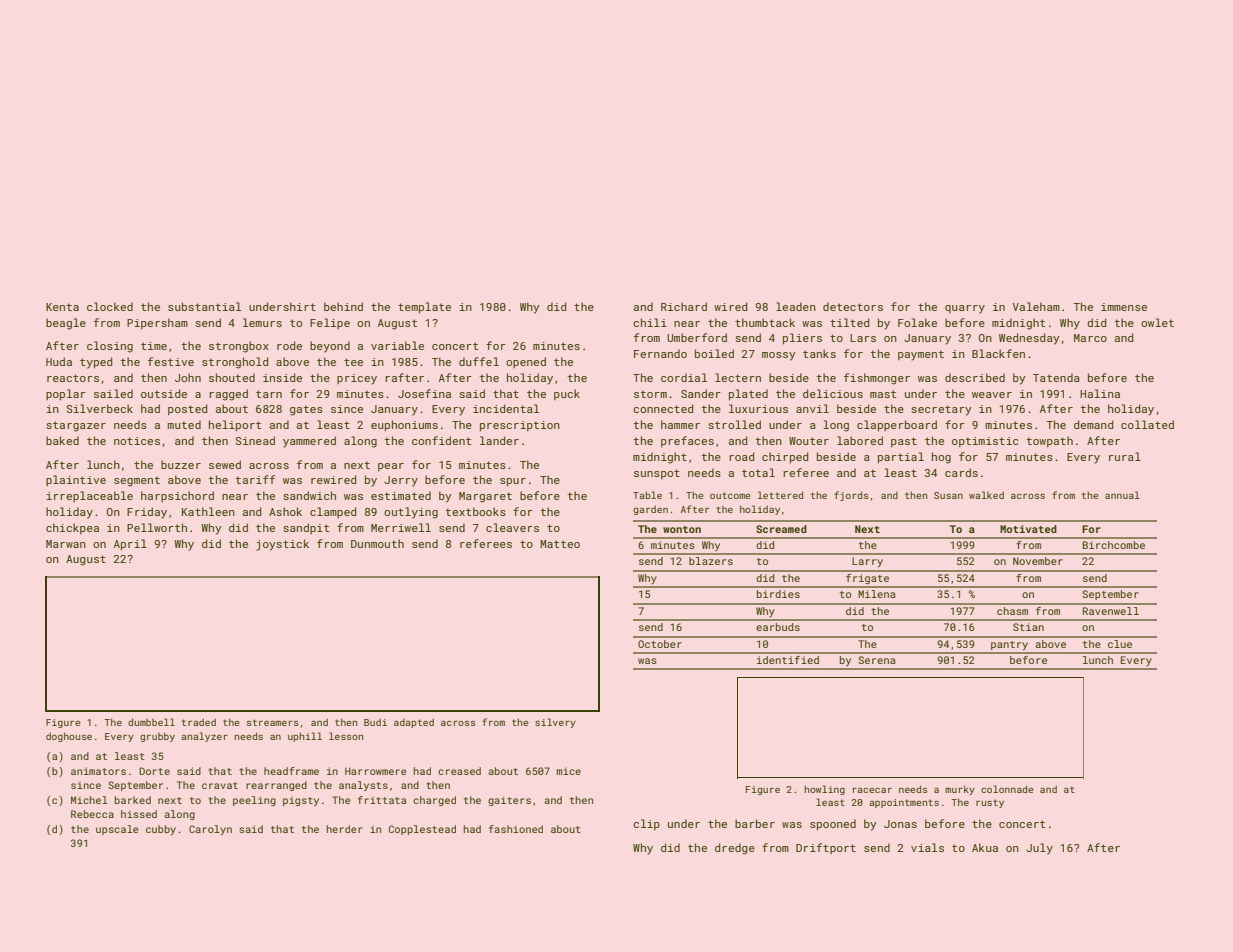 Image resolution: width=1233 pixels, height=952 pixels. I want to click on pigsty, so click(301, 801).
